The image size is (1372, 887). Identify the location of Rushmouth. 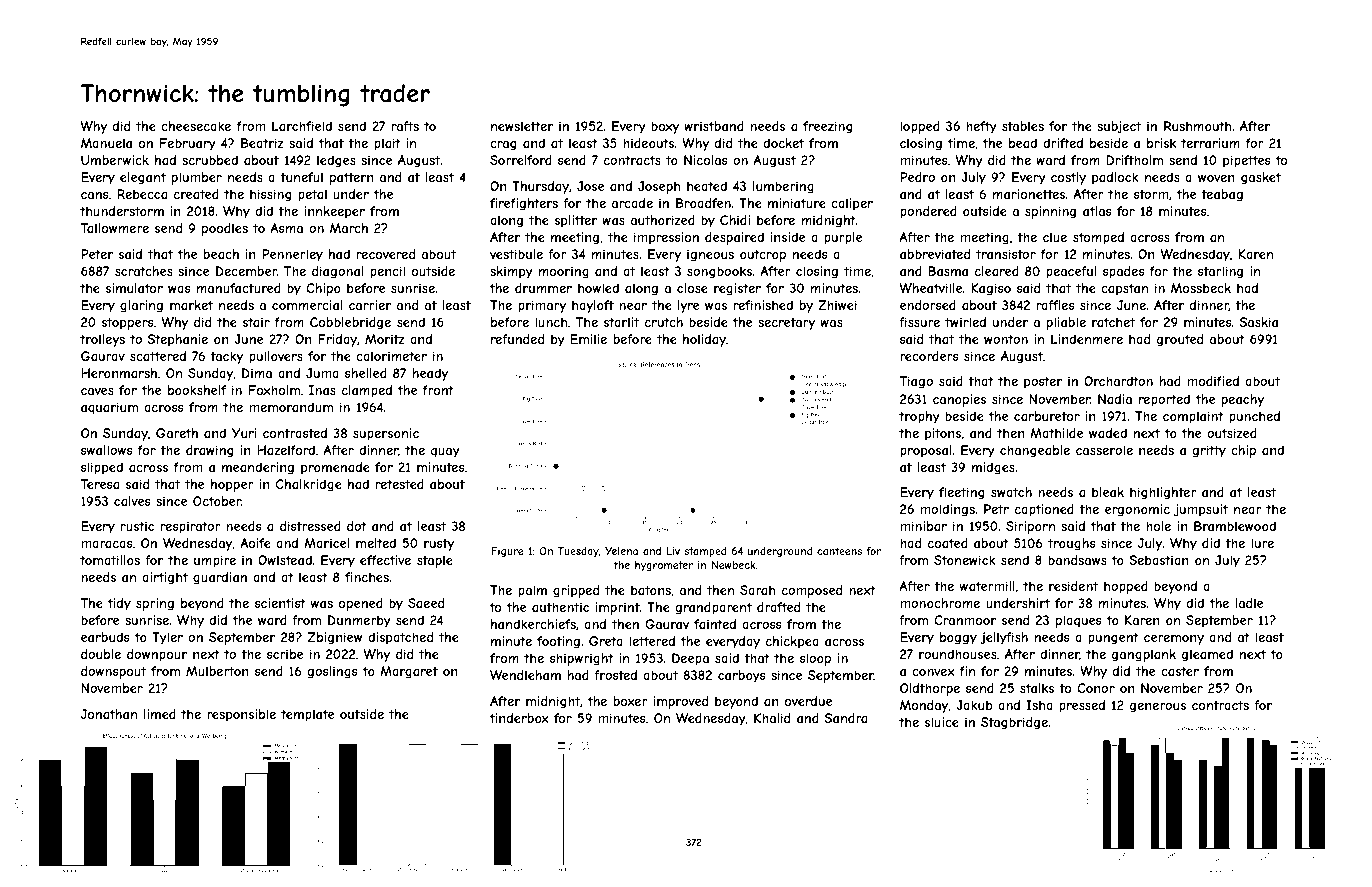
(1197, 126).
